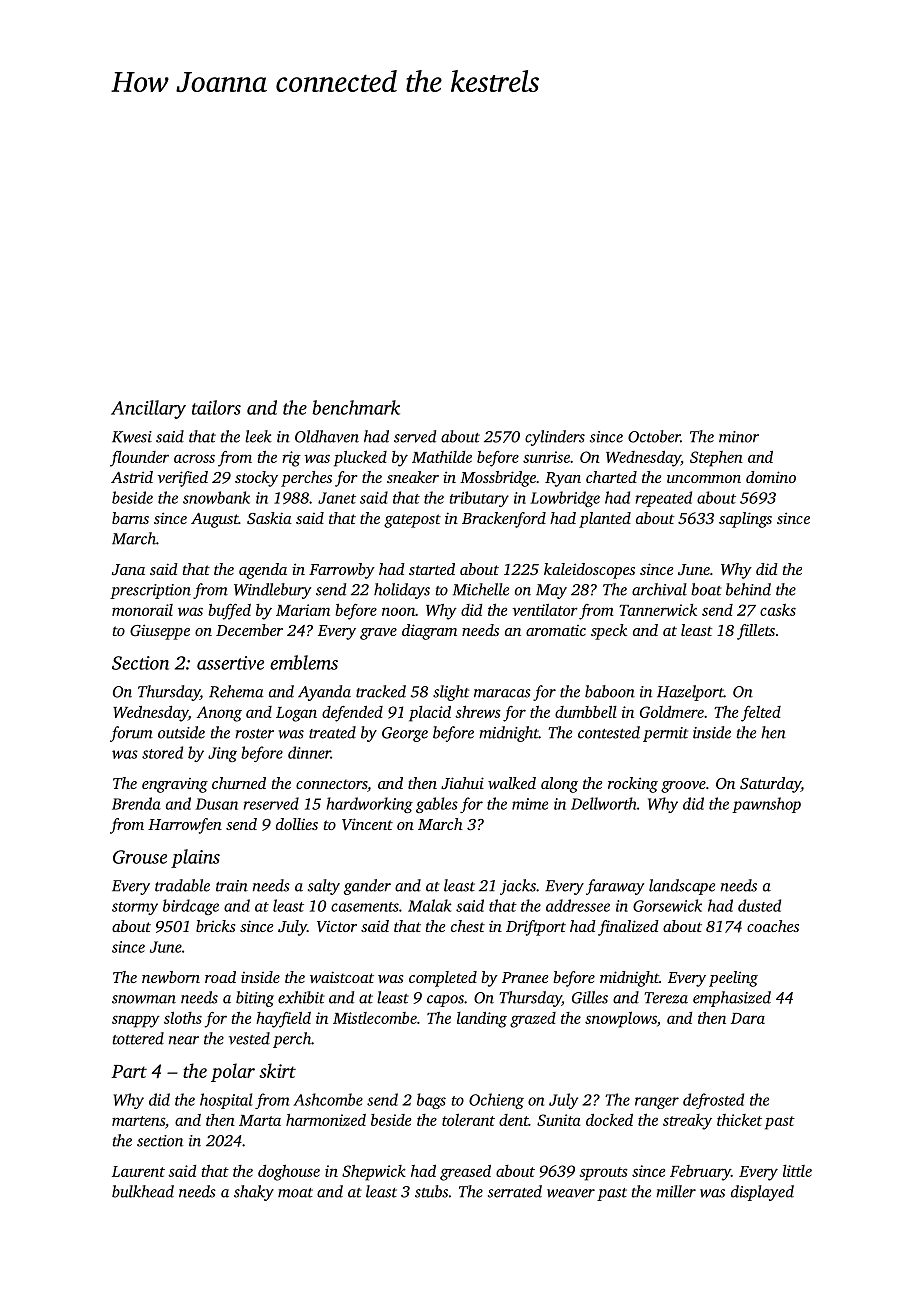 The height and width of the screenshot is (1308, 924). What do you see at coordinates (277, 1070) in the screenshot?
I see `skirt` at bounding box center [277, 1070].
